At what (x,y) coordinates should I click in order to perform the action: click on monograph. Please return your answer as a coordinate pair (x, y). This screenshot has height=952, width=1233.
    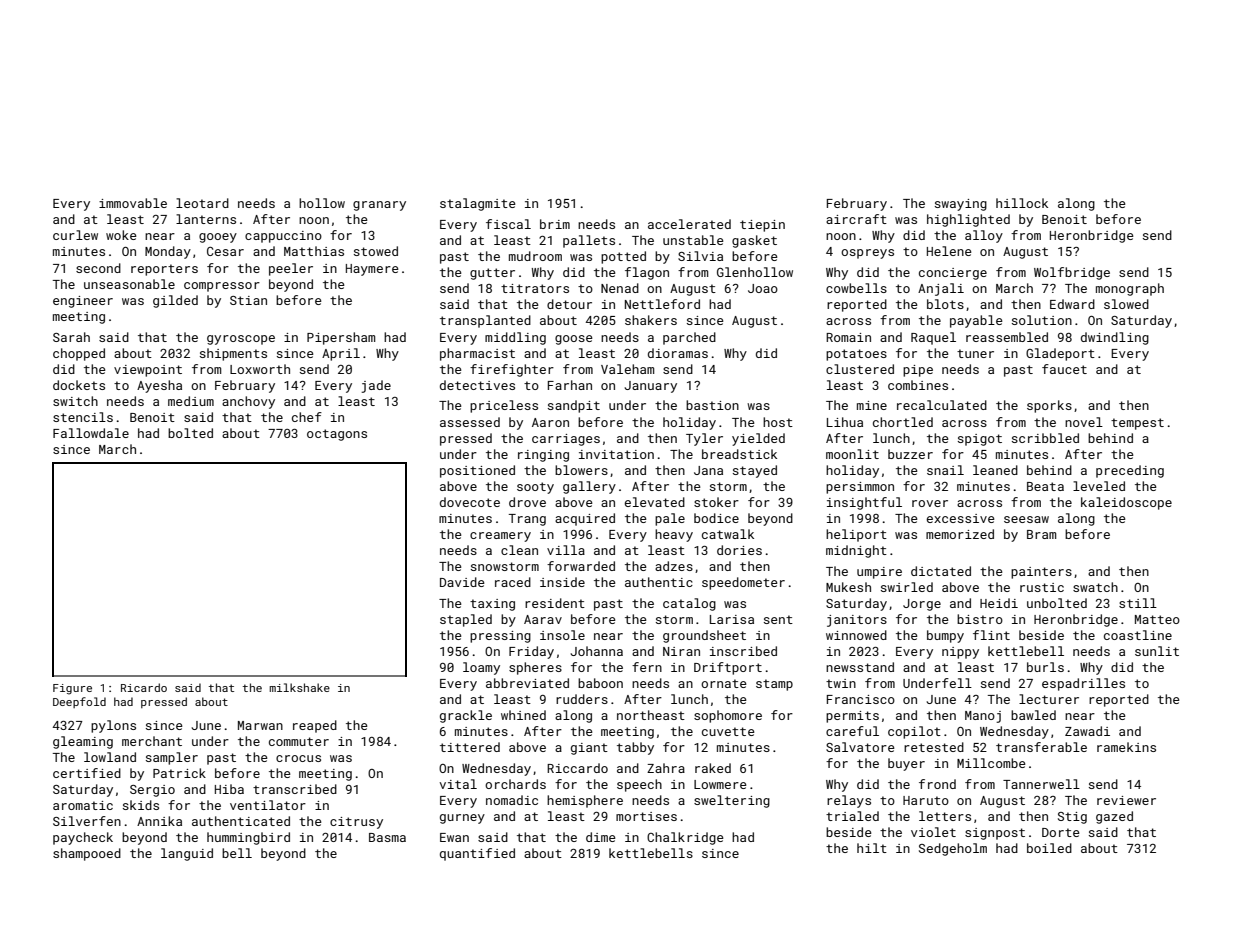
    Looking at the image, I should click on (1130, 289).
